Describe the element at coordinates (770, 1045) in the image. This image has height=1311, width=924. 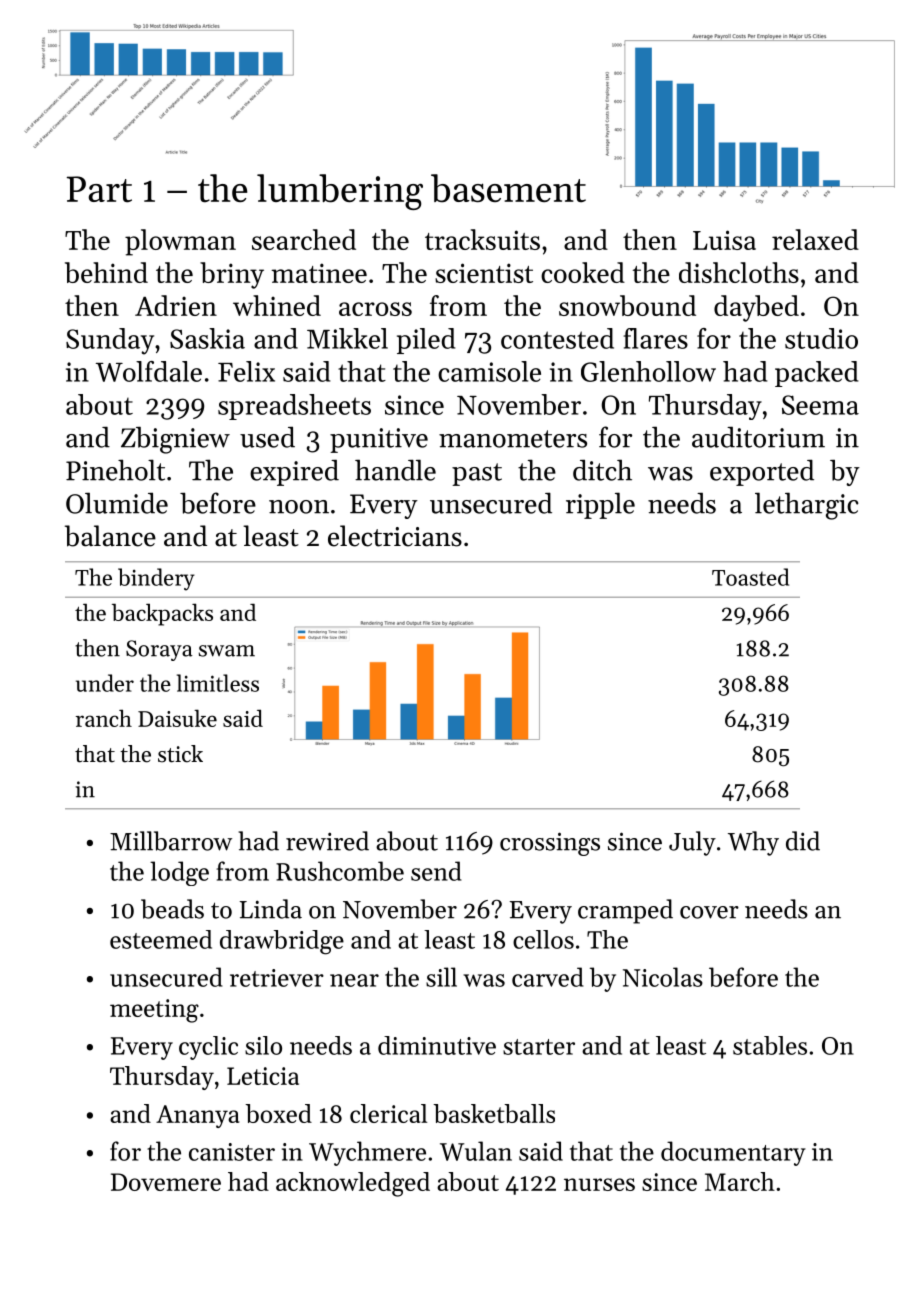
I see `stables` at that location.
